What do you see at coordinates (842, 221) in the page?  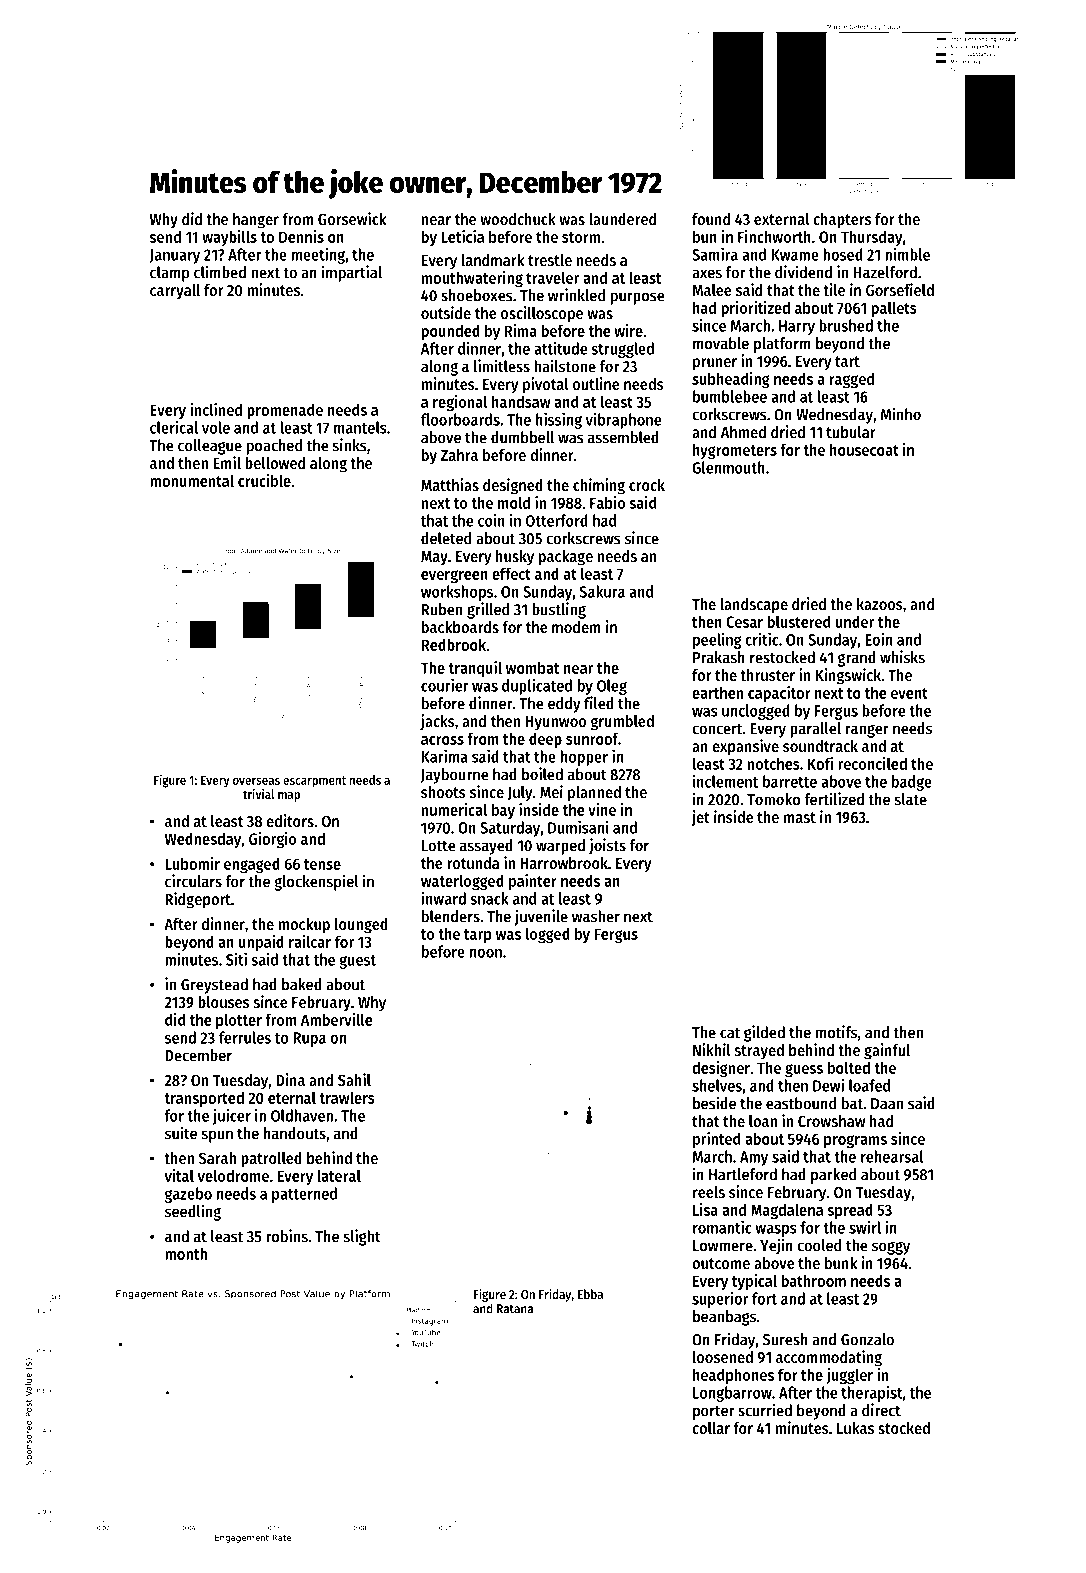 I see `chapters` at bounding box center [842, 221].
